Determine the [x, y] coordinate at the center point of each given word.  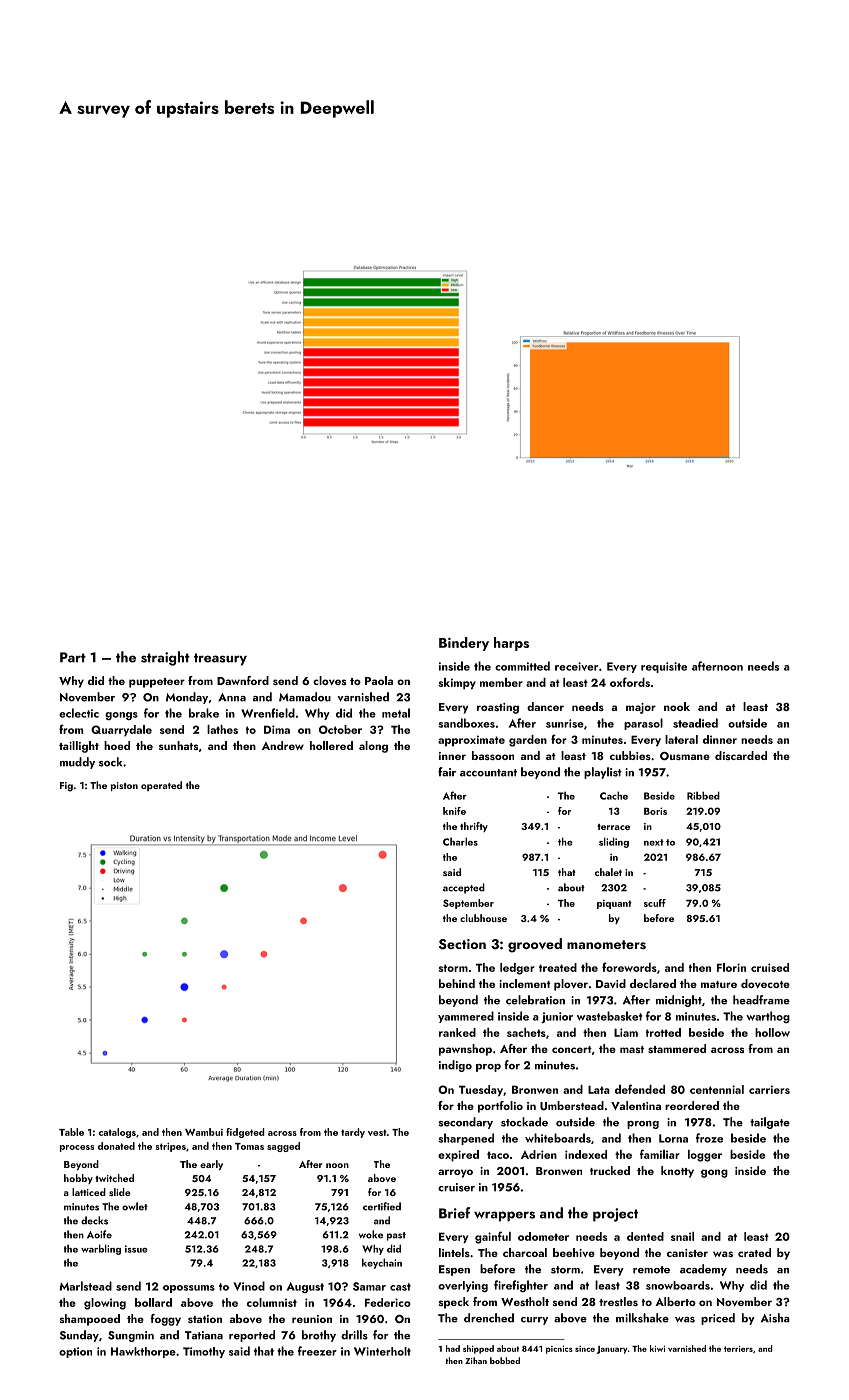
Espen [454, 1270]
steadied [695, 723]
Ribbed [703, 795]
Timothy [204, 1352]
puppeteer [157, 683]
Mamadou [305, 697]
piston [124, 786]
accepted [464, 888]
